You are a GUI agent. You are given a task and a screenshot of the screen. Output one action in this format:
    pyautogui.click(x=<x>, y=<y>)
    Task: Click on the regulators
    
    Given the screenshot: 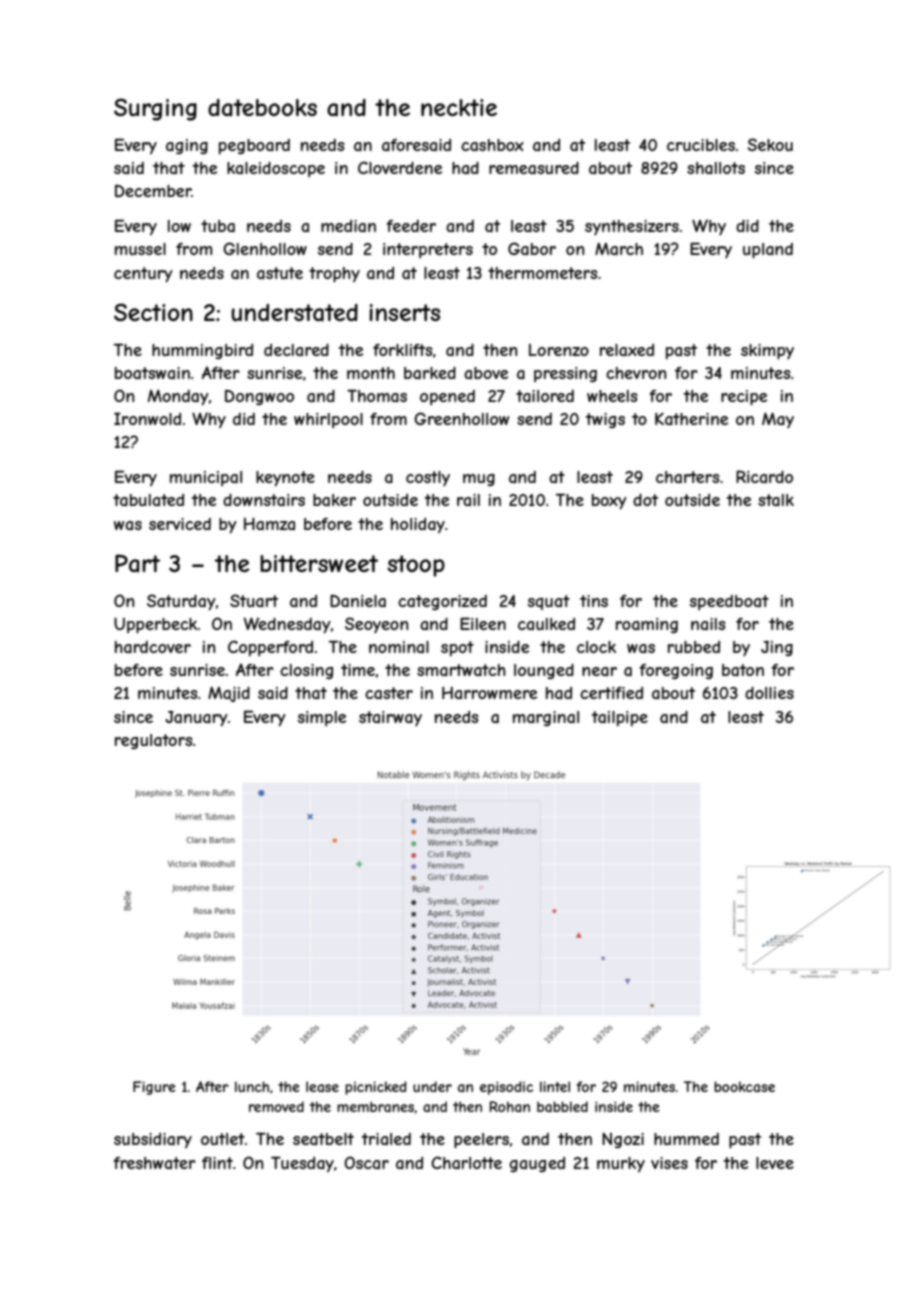 What is the action you would take?
    pyautogui.click(x=154, y=741)
